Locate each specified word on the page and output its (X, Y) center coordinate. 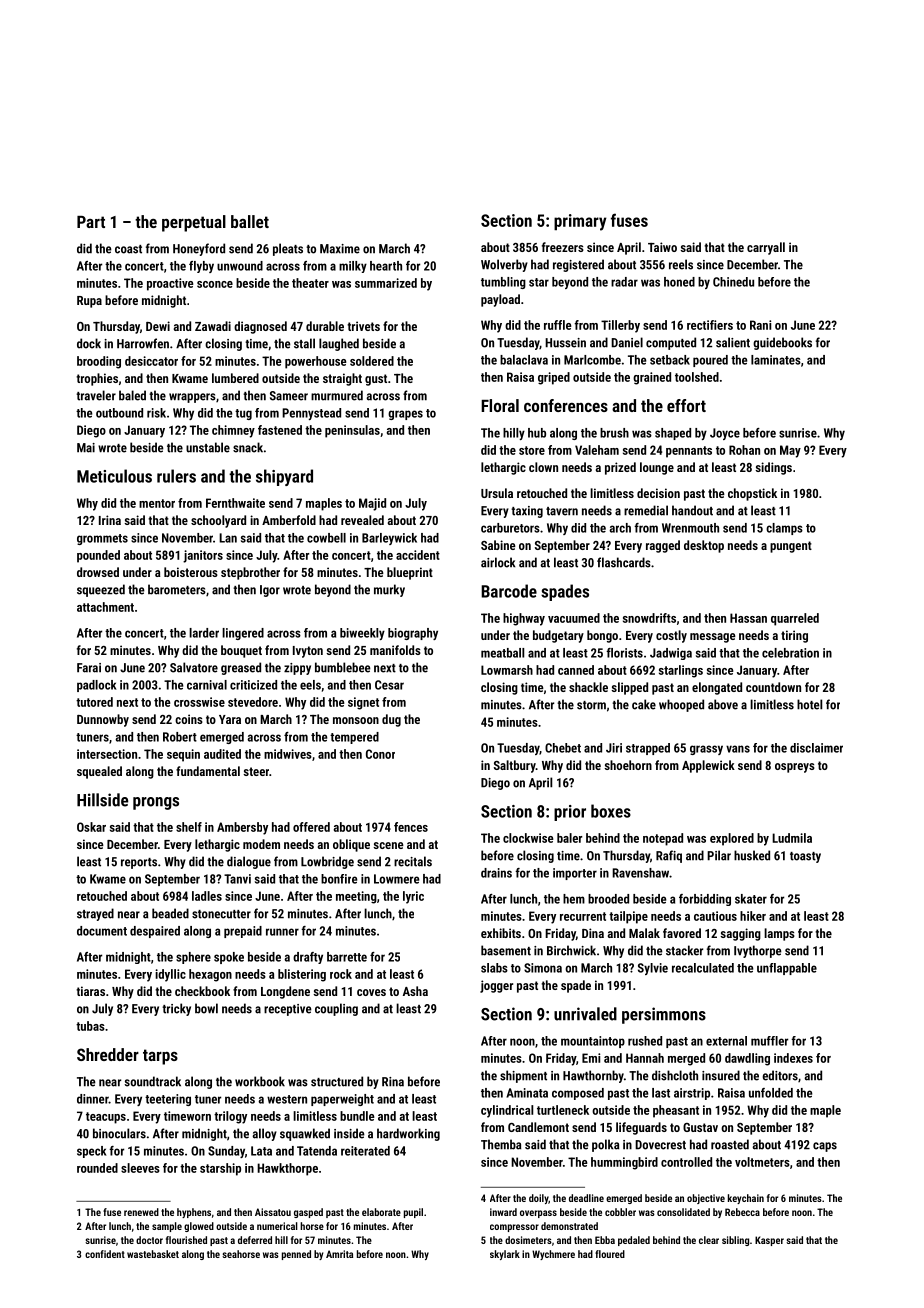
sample (167, 1227)
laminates (776, 360)
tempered (354, 738)
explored (732, 839)
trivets (363, 326)
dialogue (249, 862)
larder (204, 633)
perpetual (194, 223)
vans (738, 749)
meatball (502, 653)
